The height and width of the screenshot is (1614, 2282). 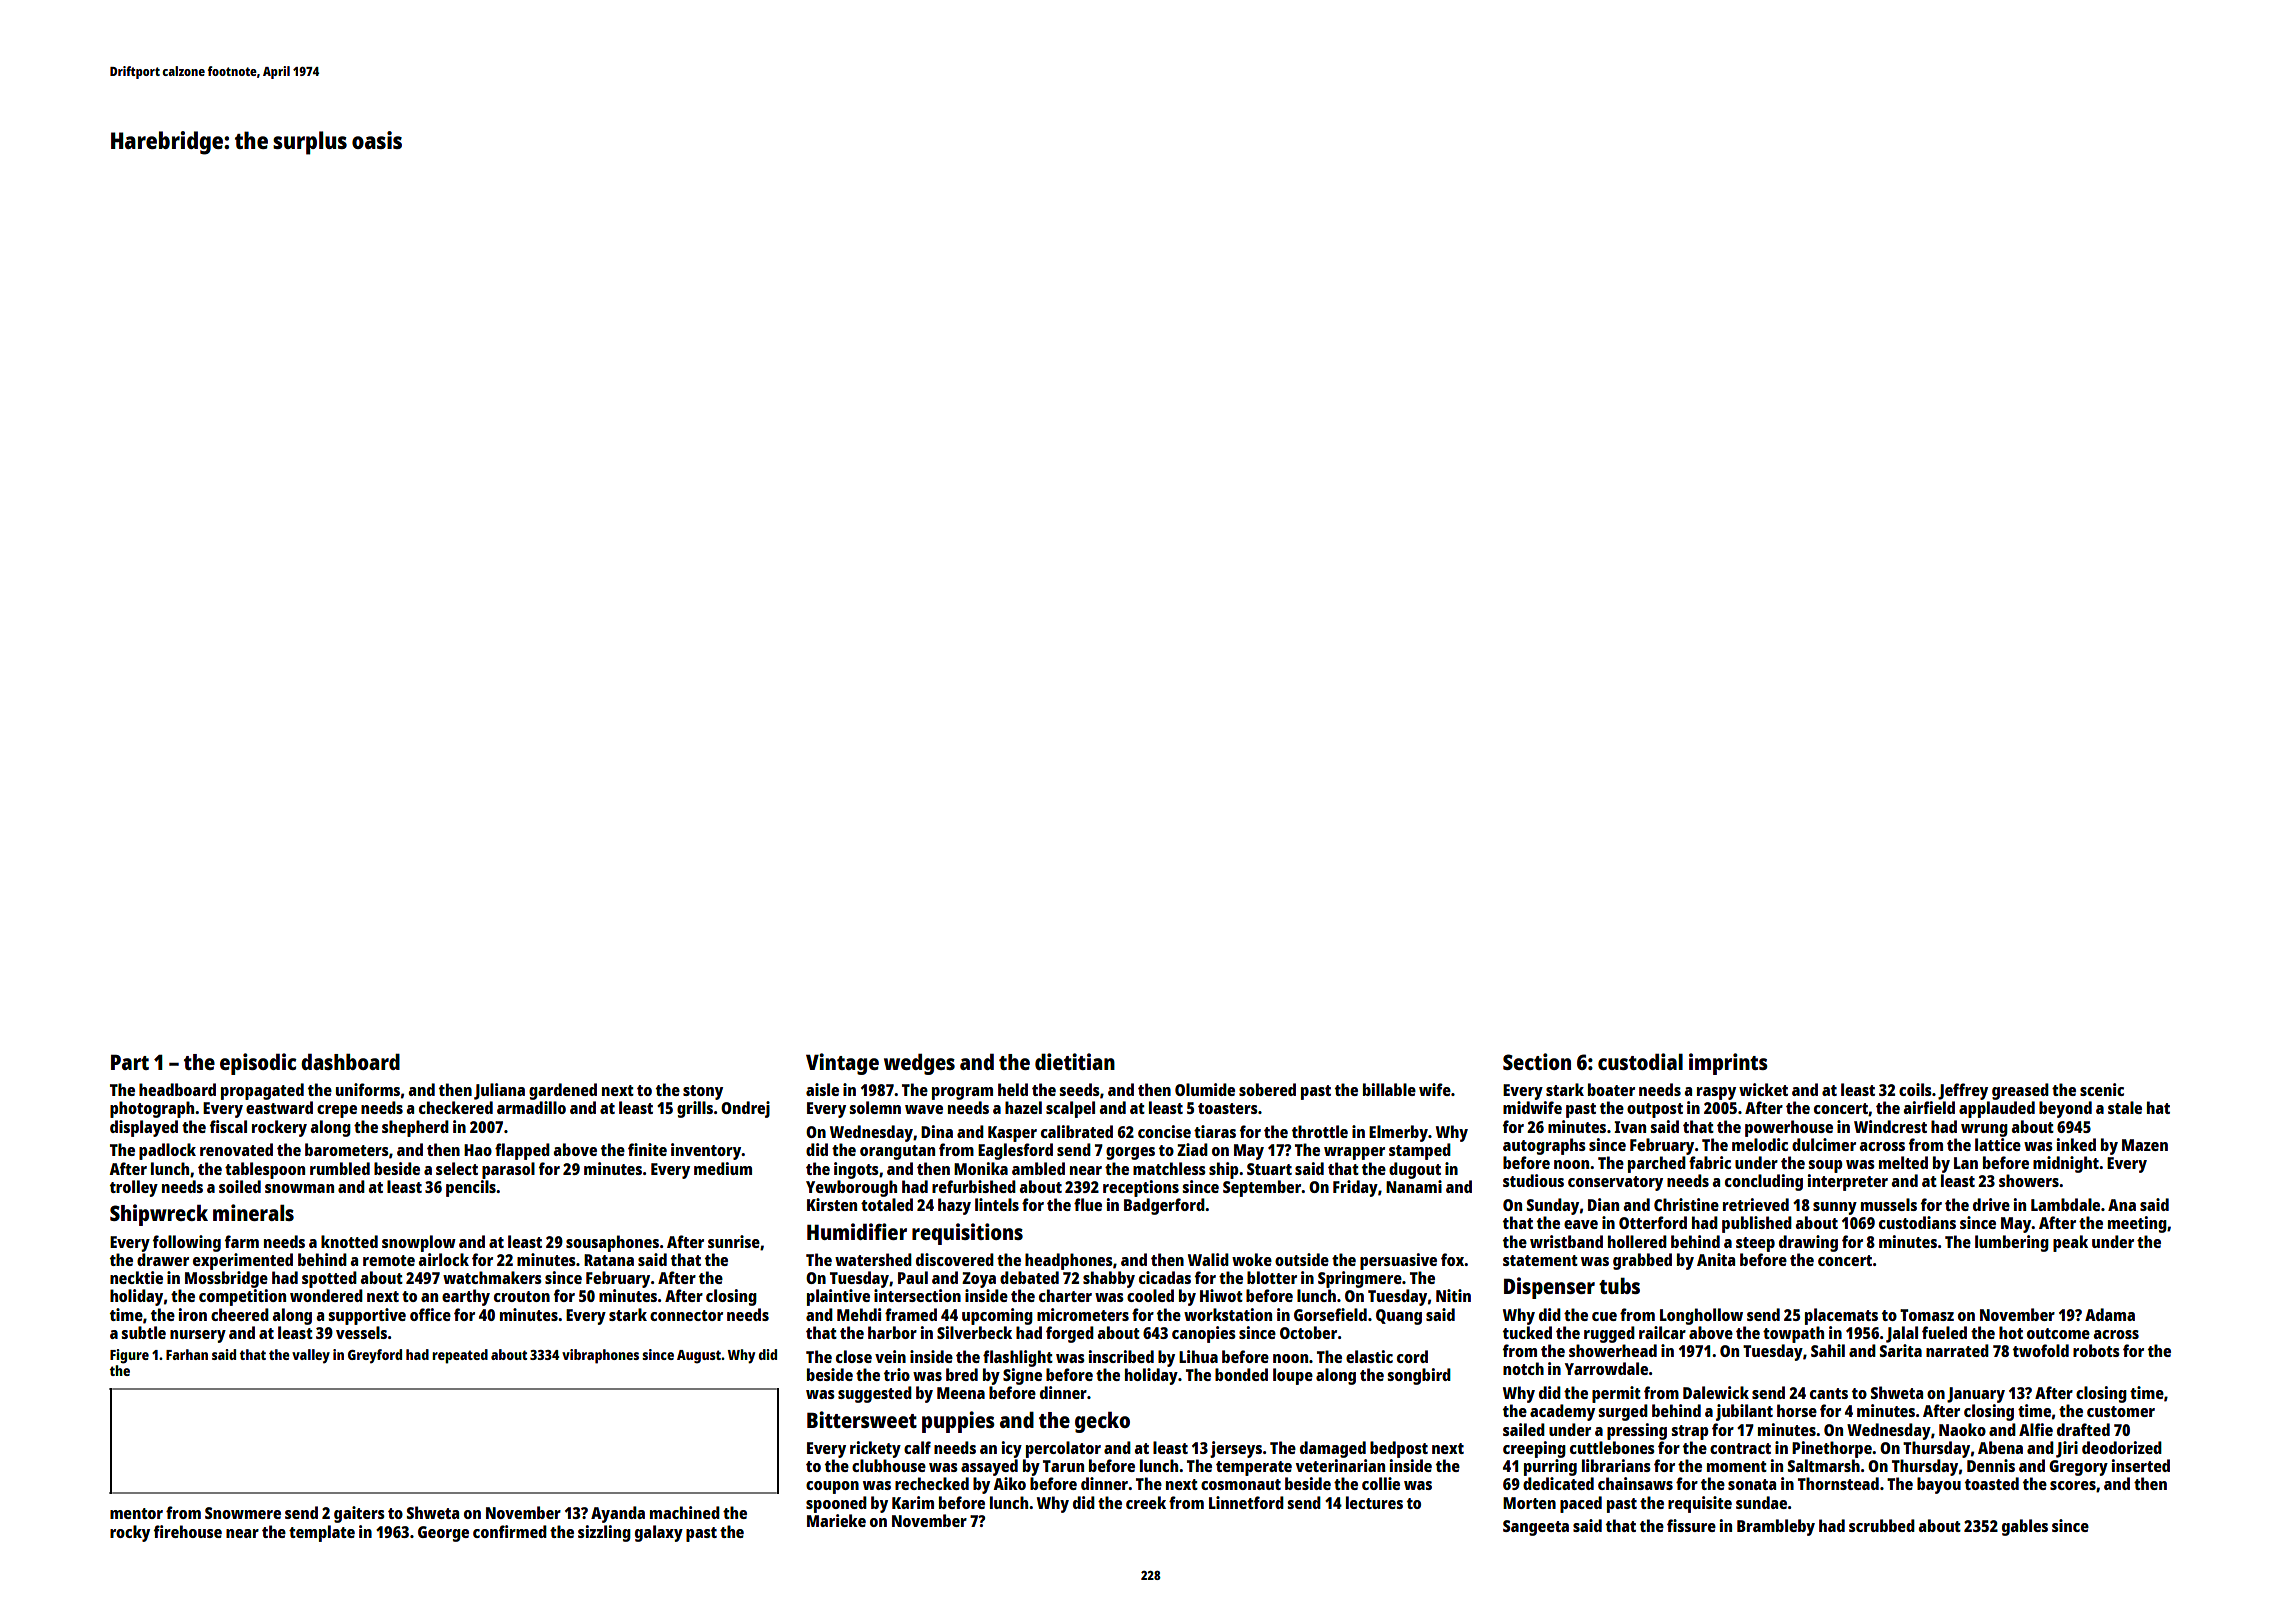 What do you see at coordinates (2025, 1527) in the screenshot?
I see `gables` at bounding box center [2025, 1527].
